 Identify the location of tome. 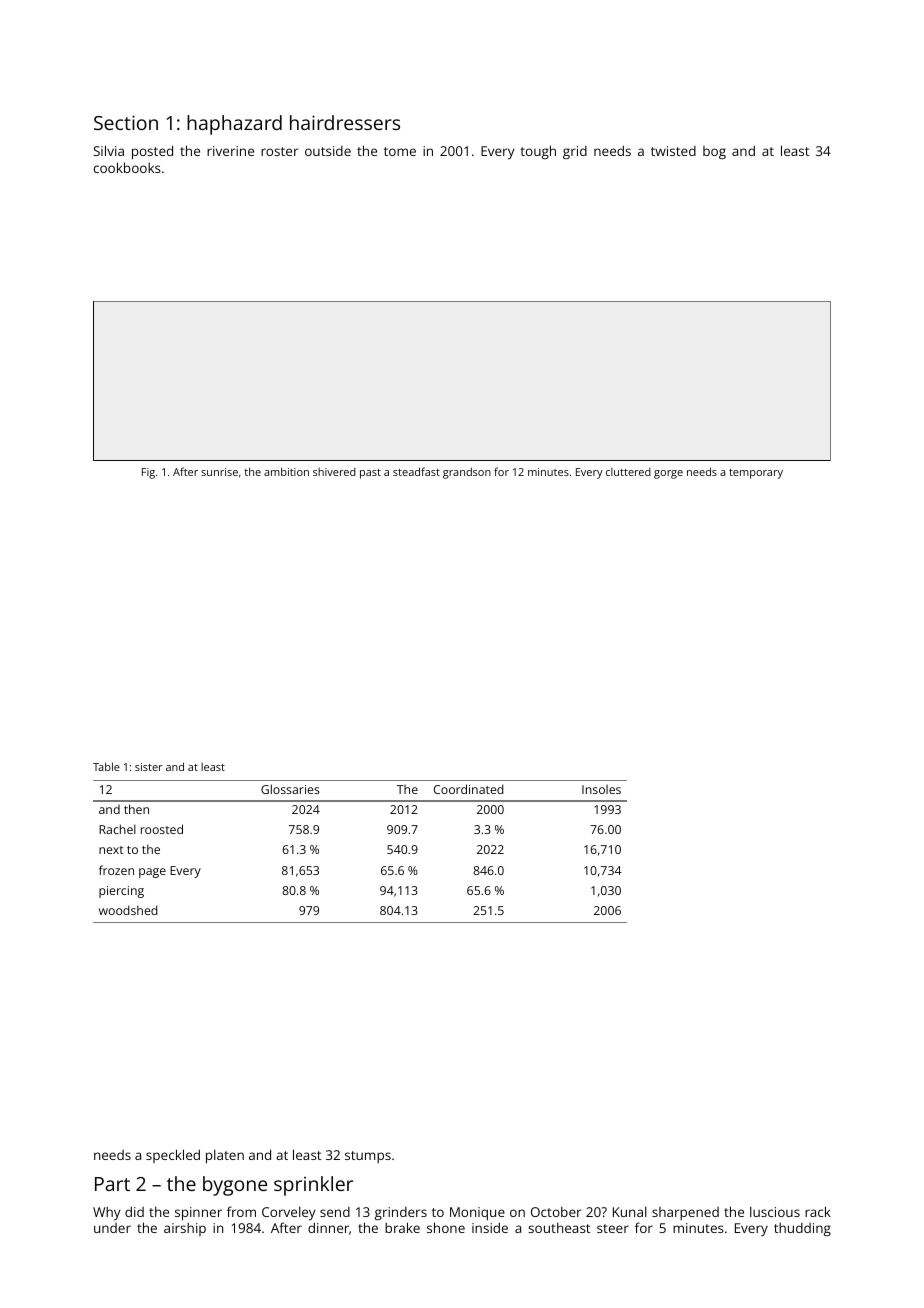
(400, 151).
